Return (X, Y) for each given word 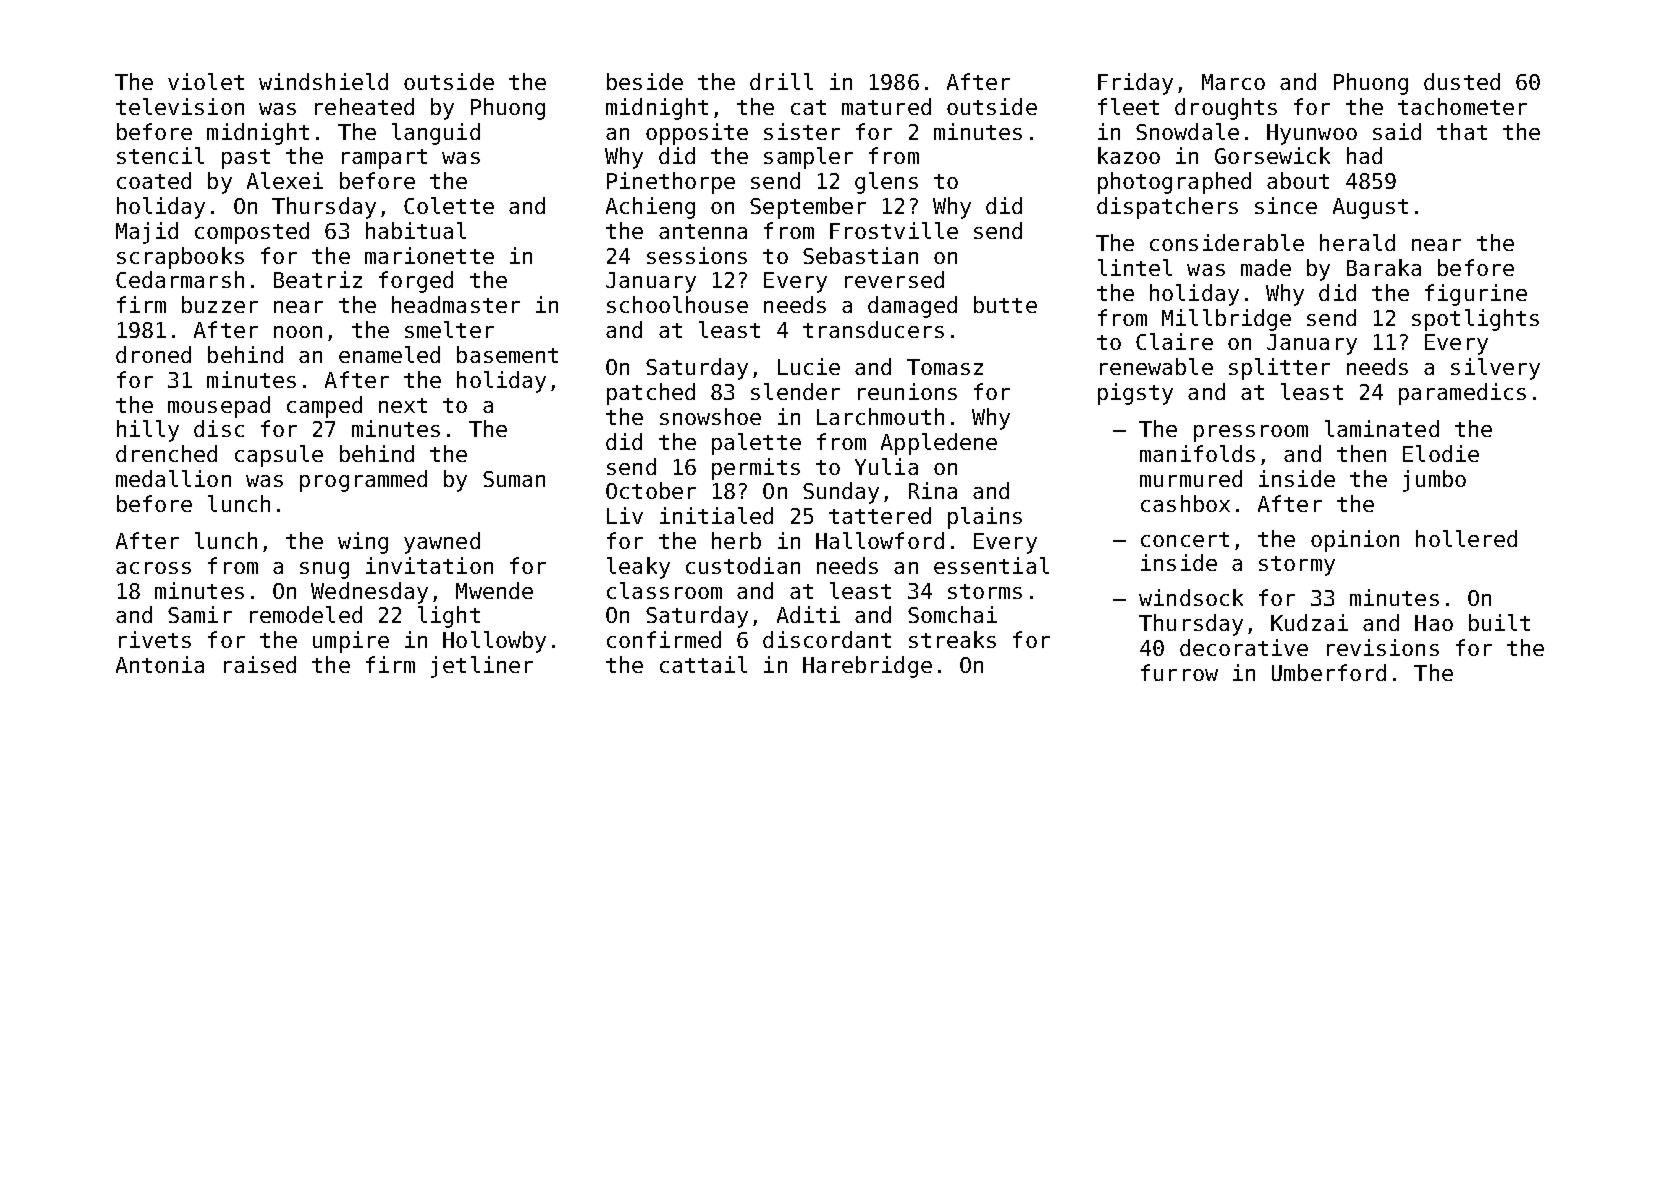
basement (507, 354)
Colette (449, 205)
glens (886, 183)
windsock (1191, 597)
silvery (1495, 369)
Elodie (1441, 453)
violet (206, 81)
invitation (429, 565)
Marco (1233, 82)
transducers (873, 329)
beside (645, 81)
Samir (200, 614)
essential (991, 565)
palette (756, 444)
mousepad (219, 407)
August (1370, 208)
